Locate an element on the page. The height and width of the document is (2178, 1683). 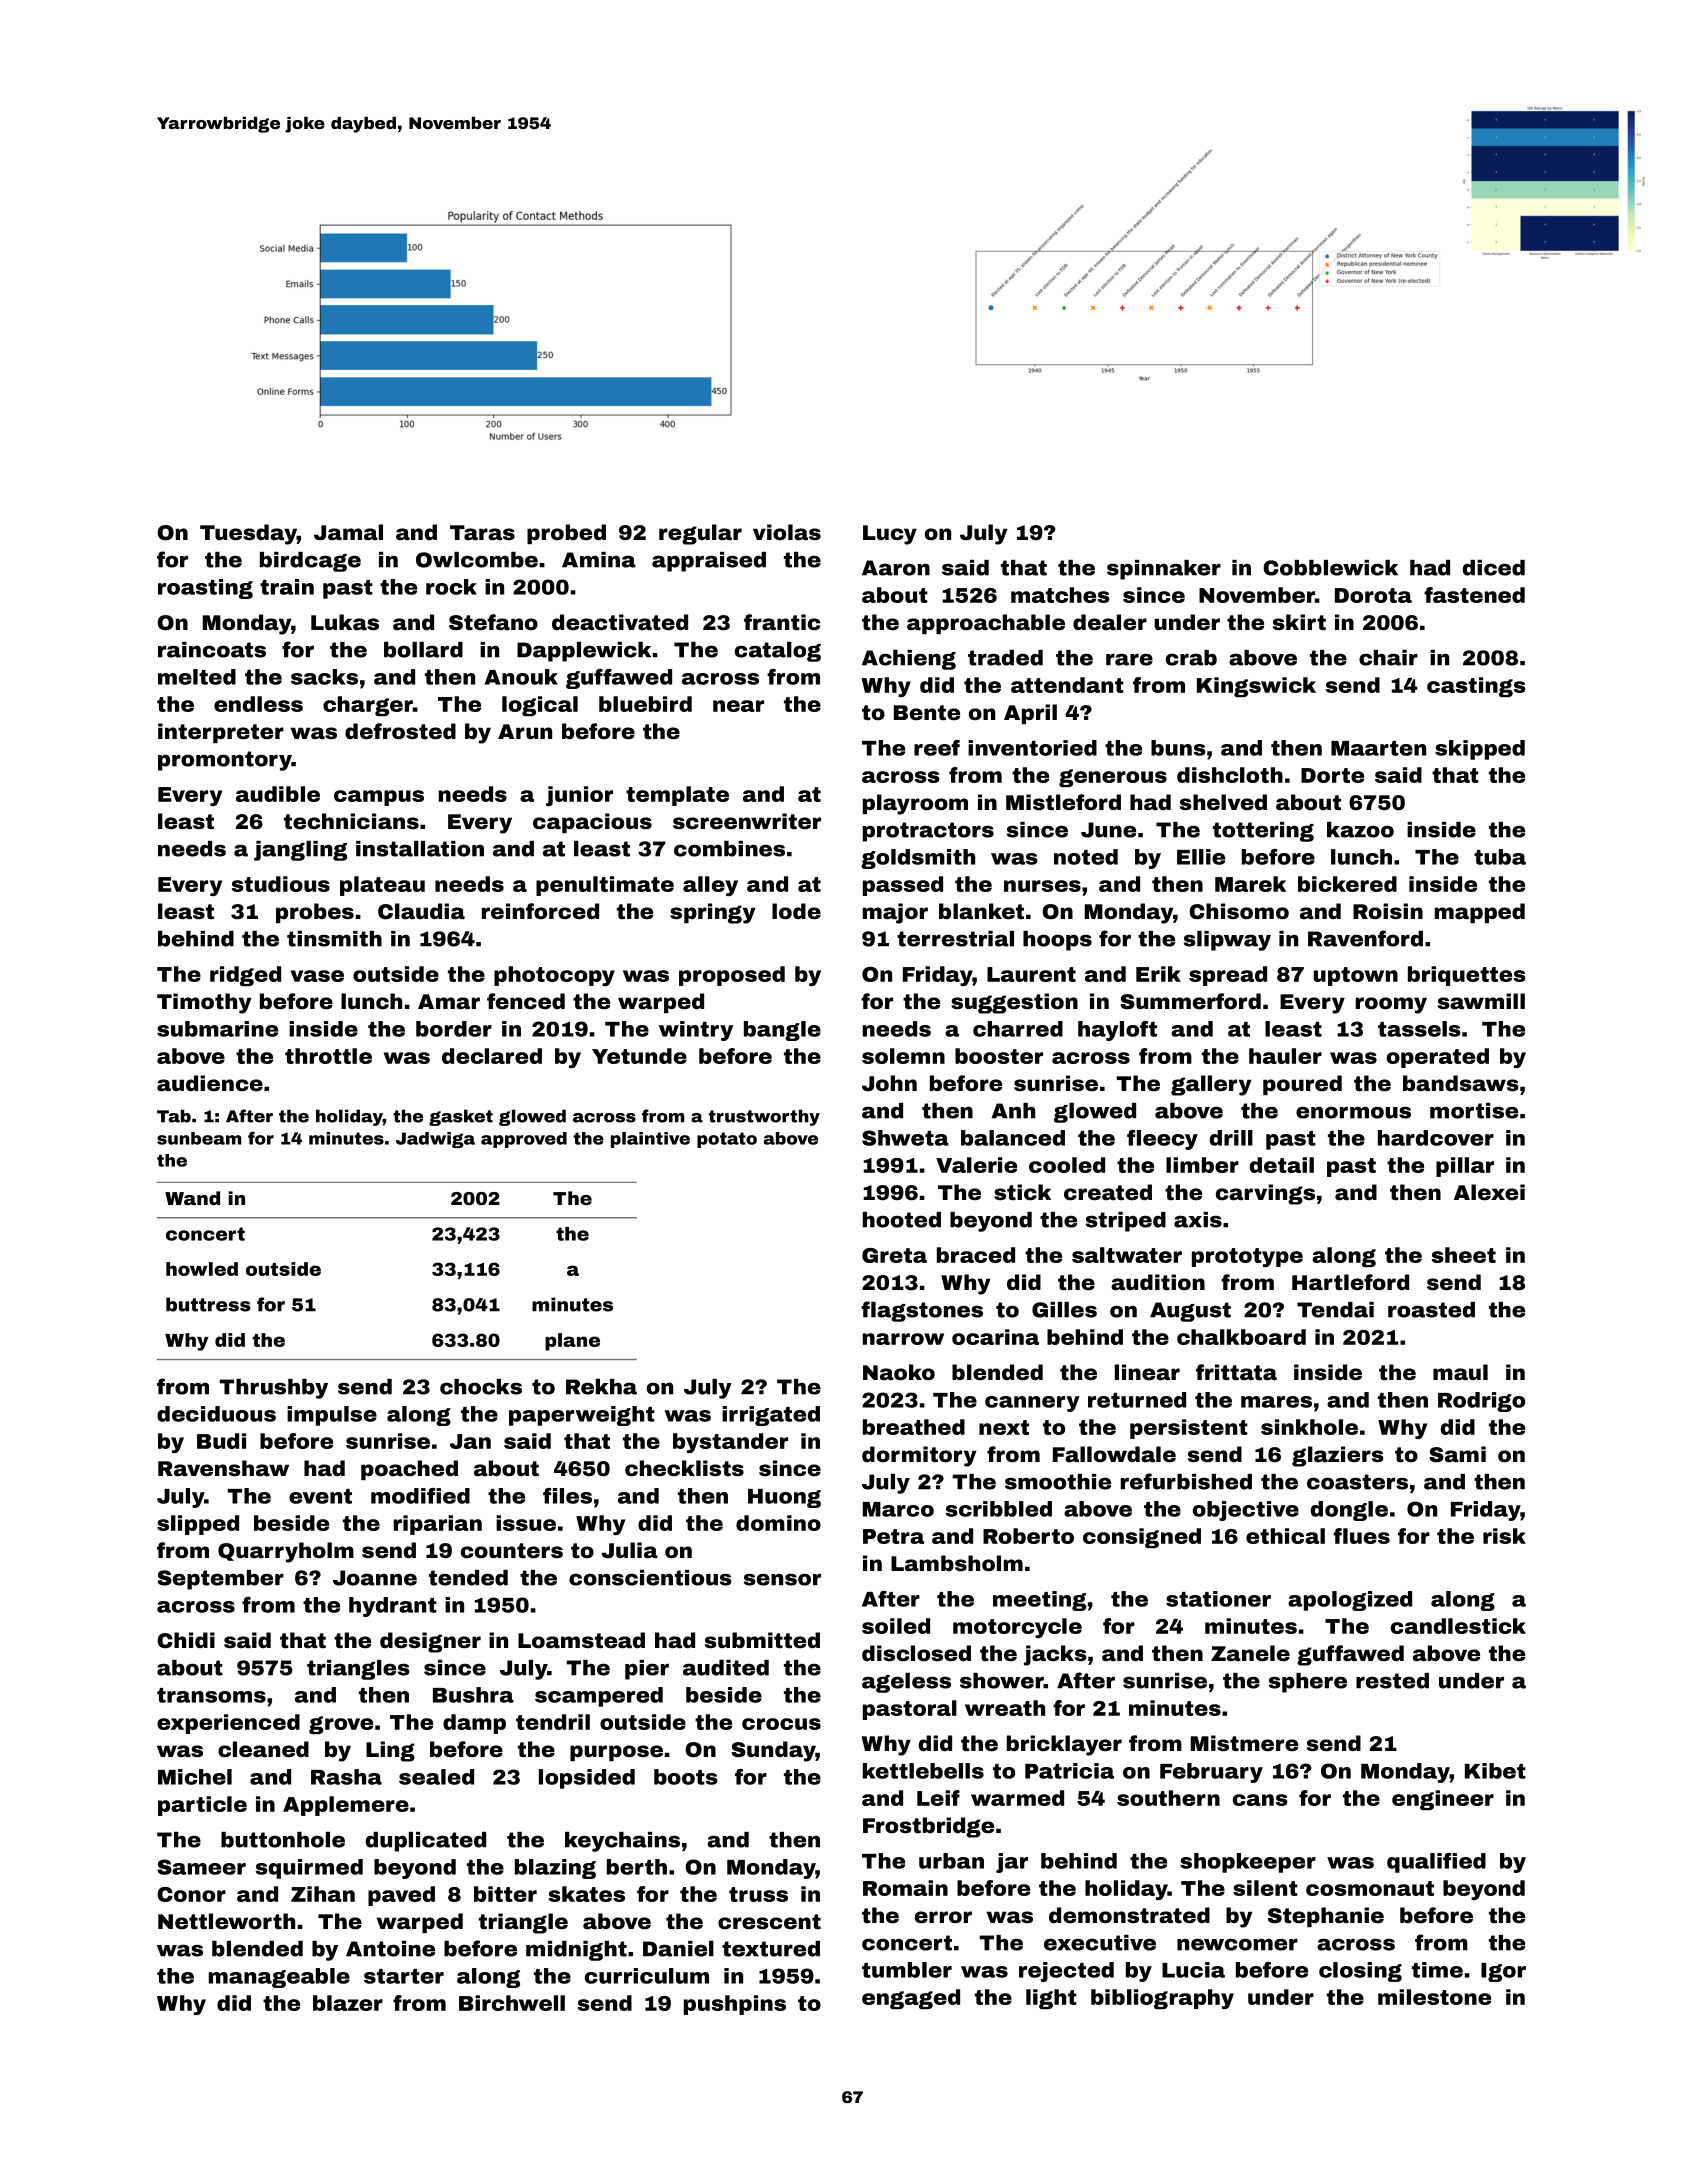
light is located at coordinates (1051, 1999).
